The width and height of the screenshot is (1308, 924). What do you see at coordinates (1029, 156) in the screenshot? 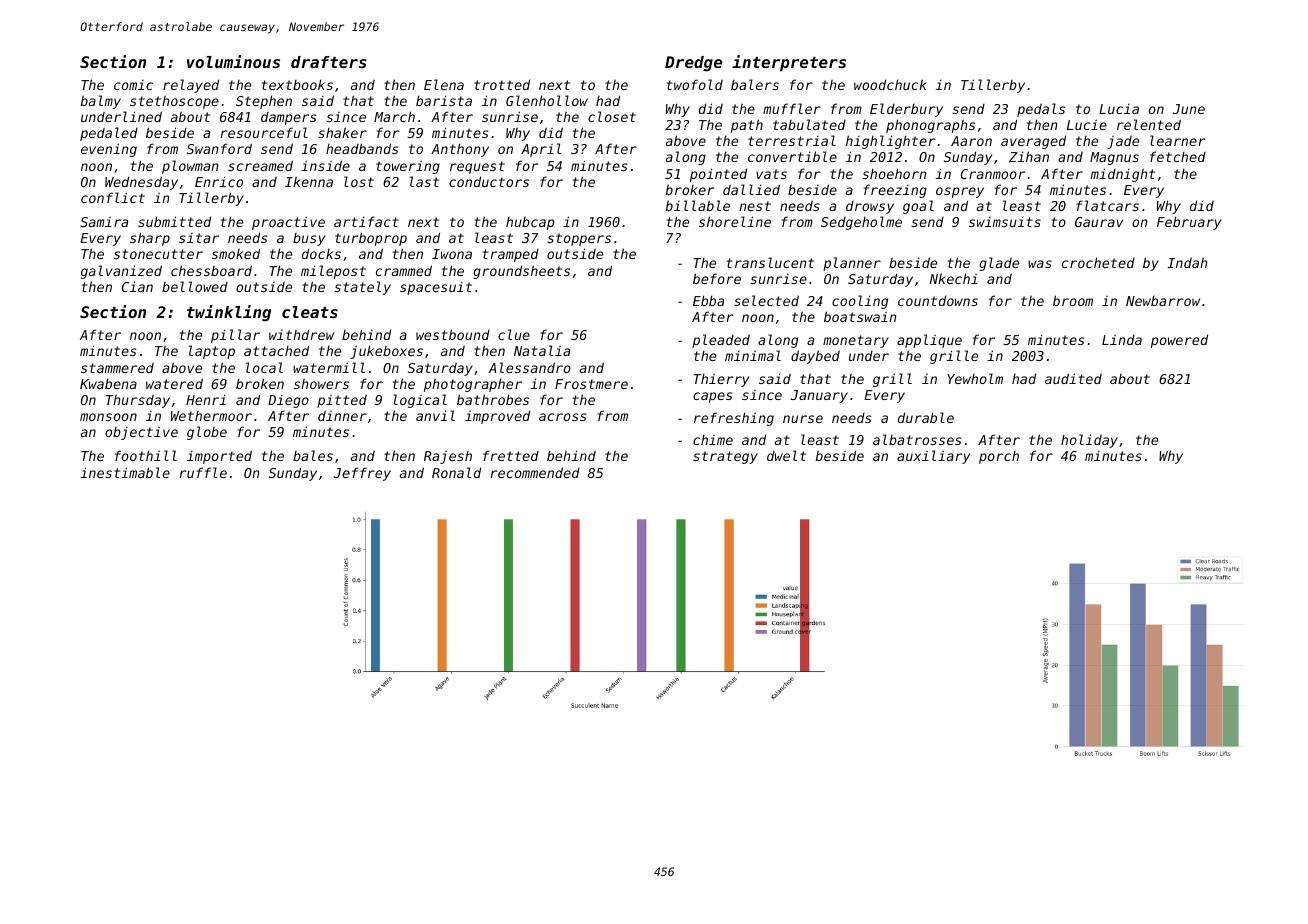
I see `Zihan` at bounding box center [1029, 156].
